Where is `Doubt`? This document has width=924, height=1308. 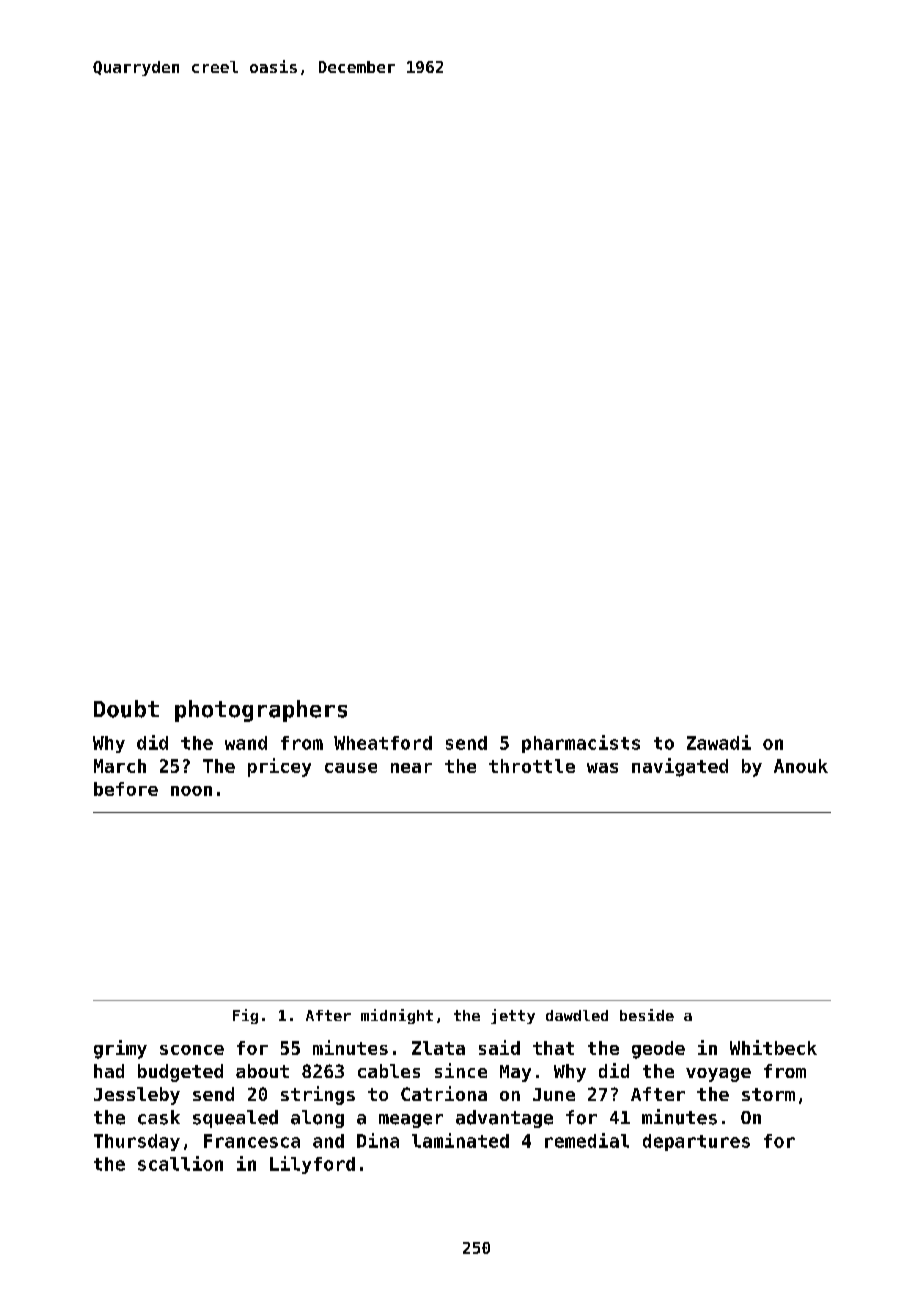 Doubt is located at coordinates (126, 709).
